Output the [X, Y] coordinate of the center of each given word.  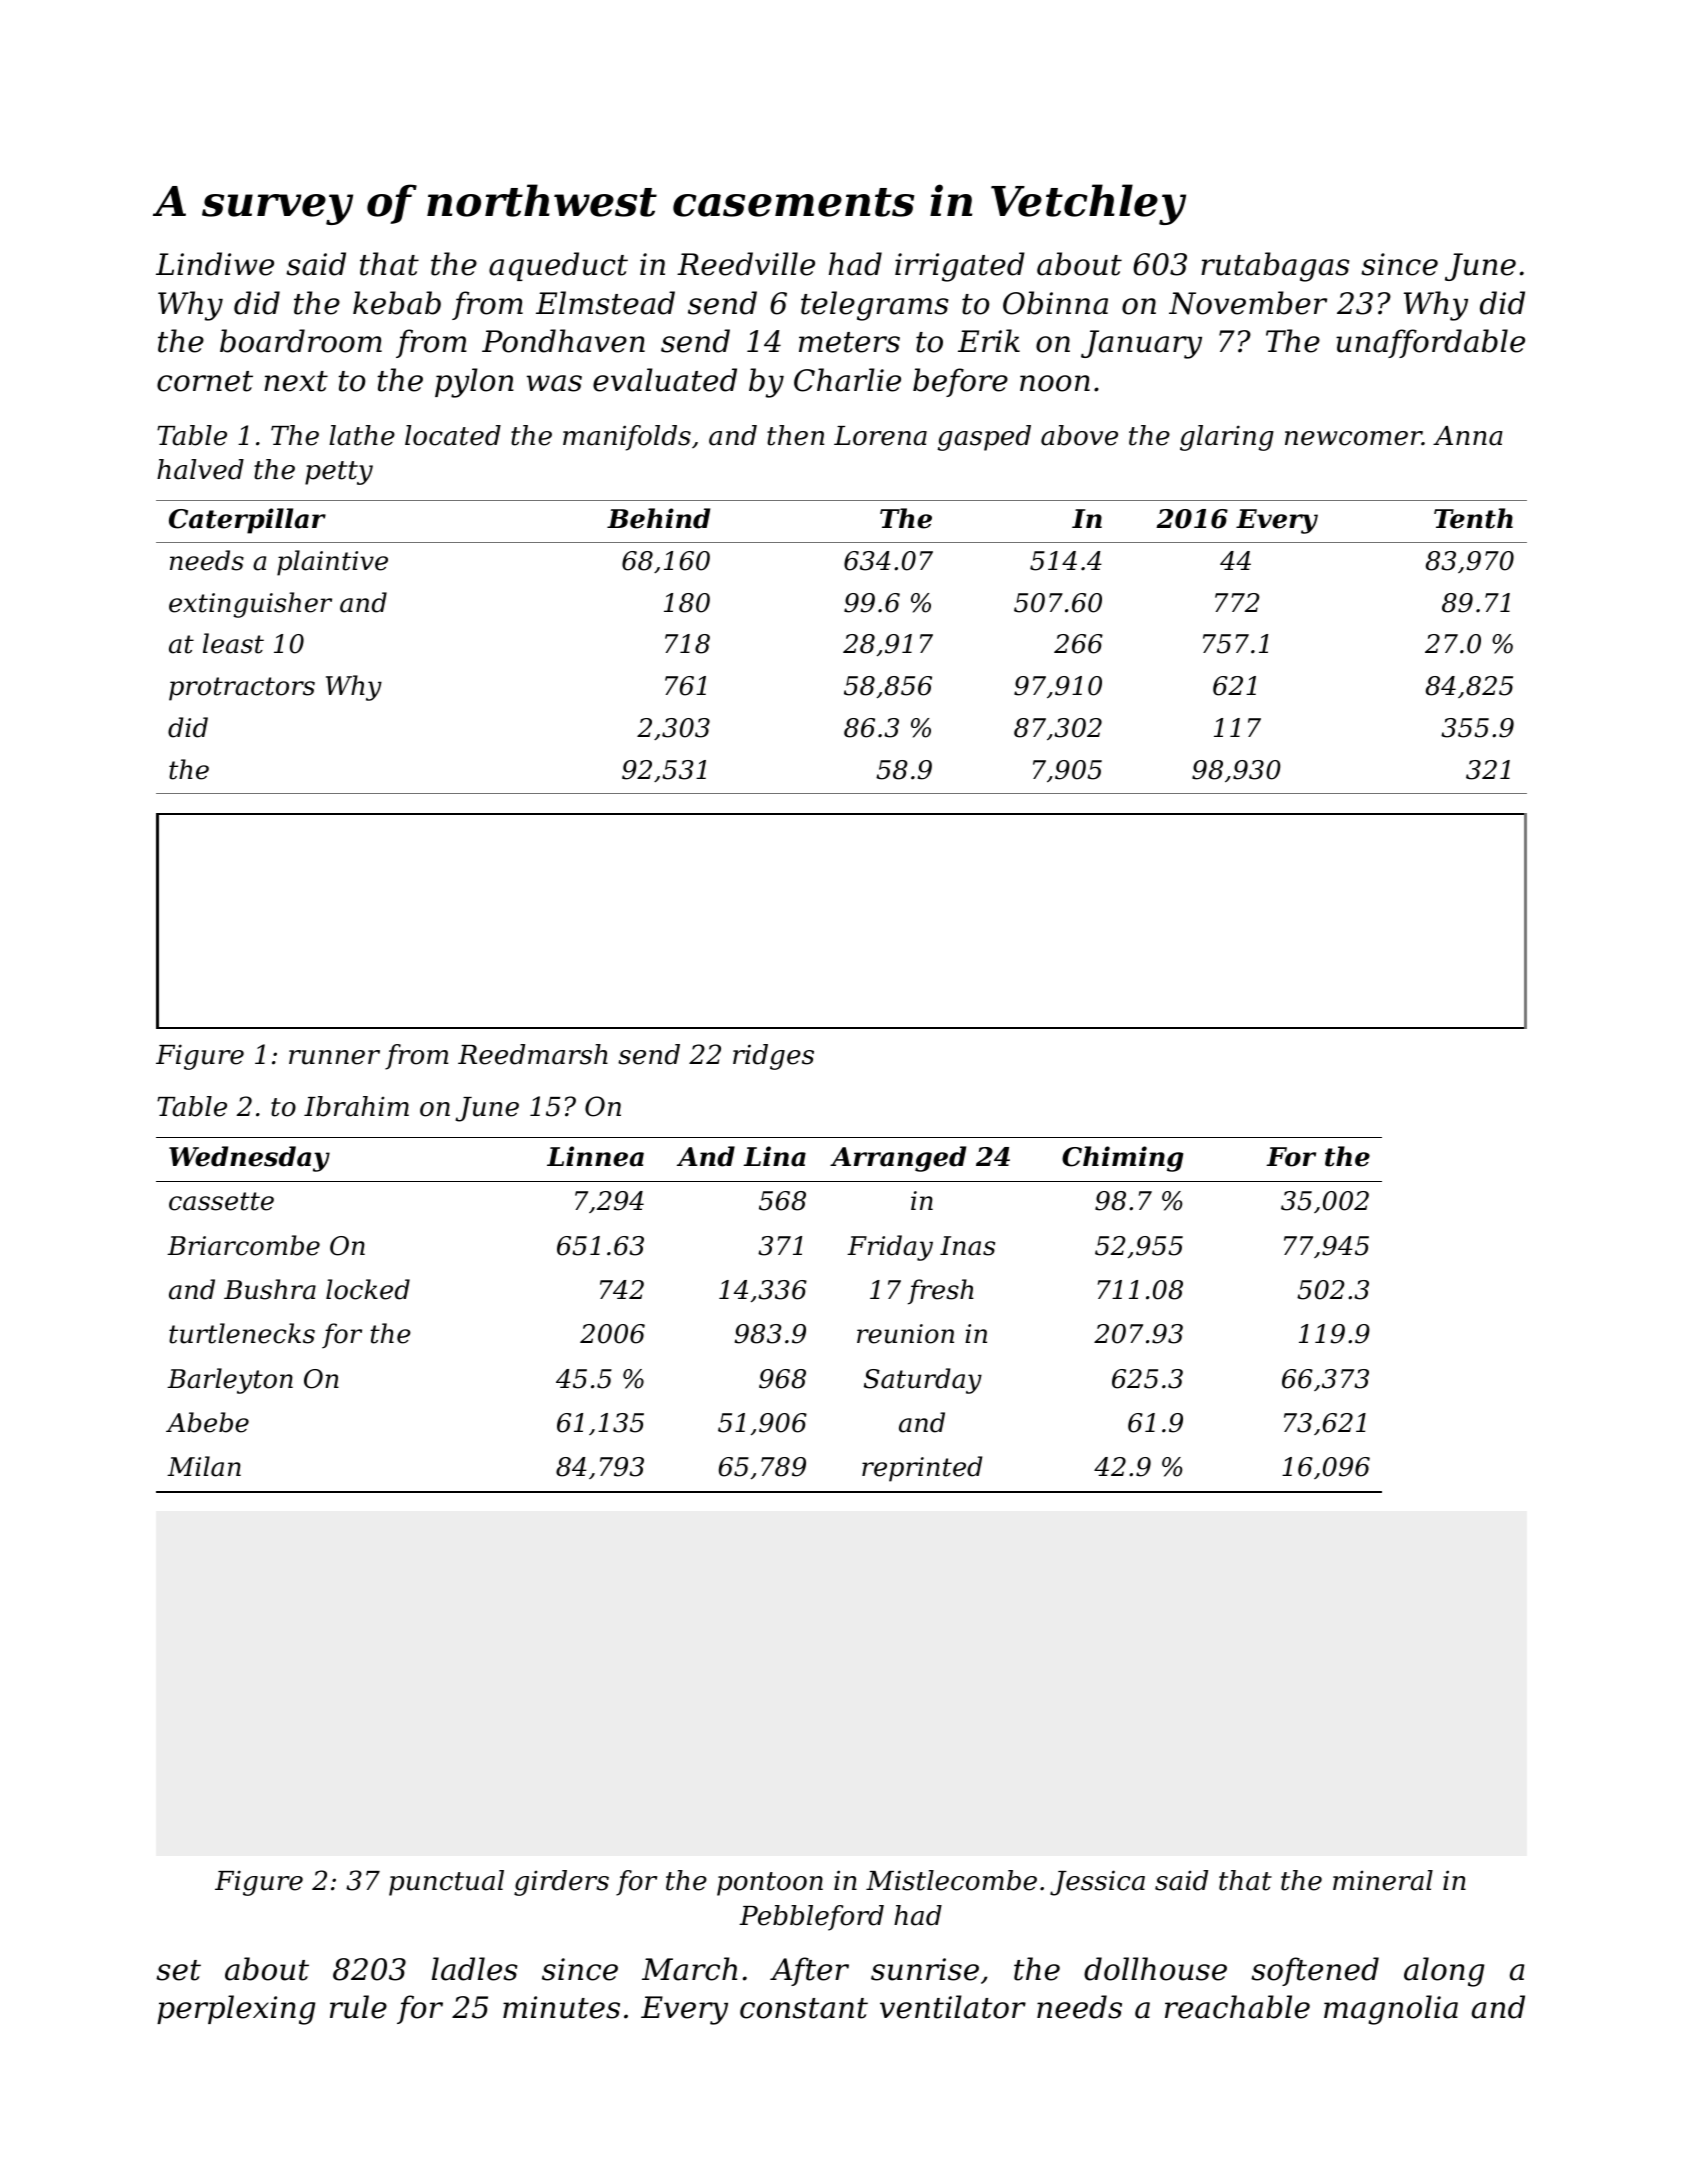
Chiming [1122, 1159]
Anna [1468, 436]
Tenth [1473, 518]
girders [561, 1883]
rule [358, 2007]
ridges [773, 1057]
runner [334, 1057]
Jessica [1097, 1883]
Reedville [746, 264]
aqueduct [558, 266]
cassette [221, 1201]
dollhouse [1155, 1969]
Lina [774, 1156]
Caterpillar [247, 521]
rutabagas [1275, 267]
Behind [658, 518]
